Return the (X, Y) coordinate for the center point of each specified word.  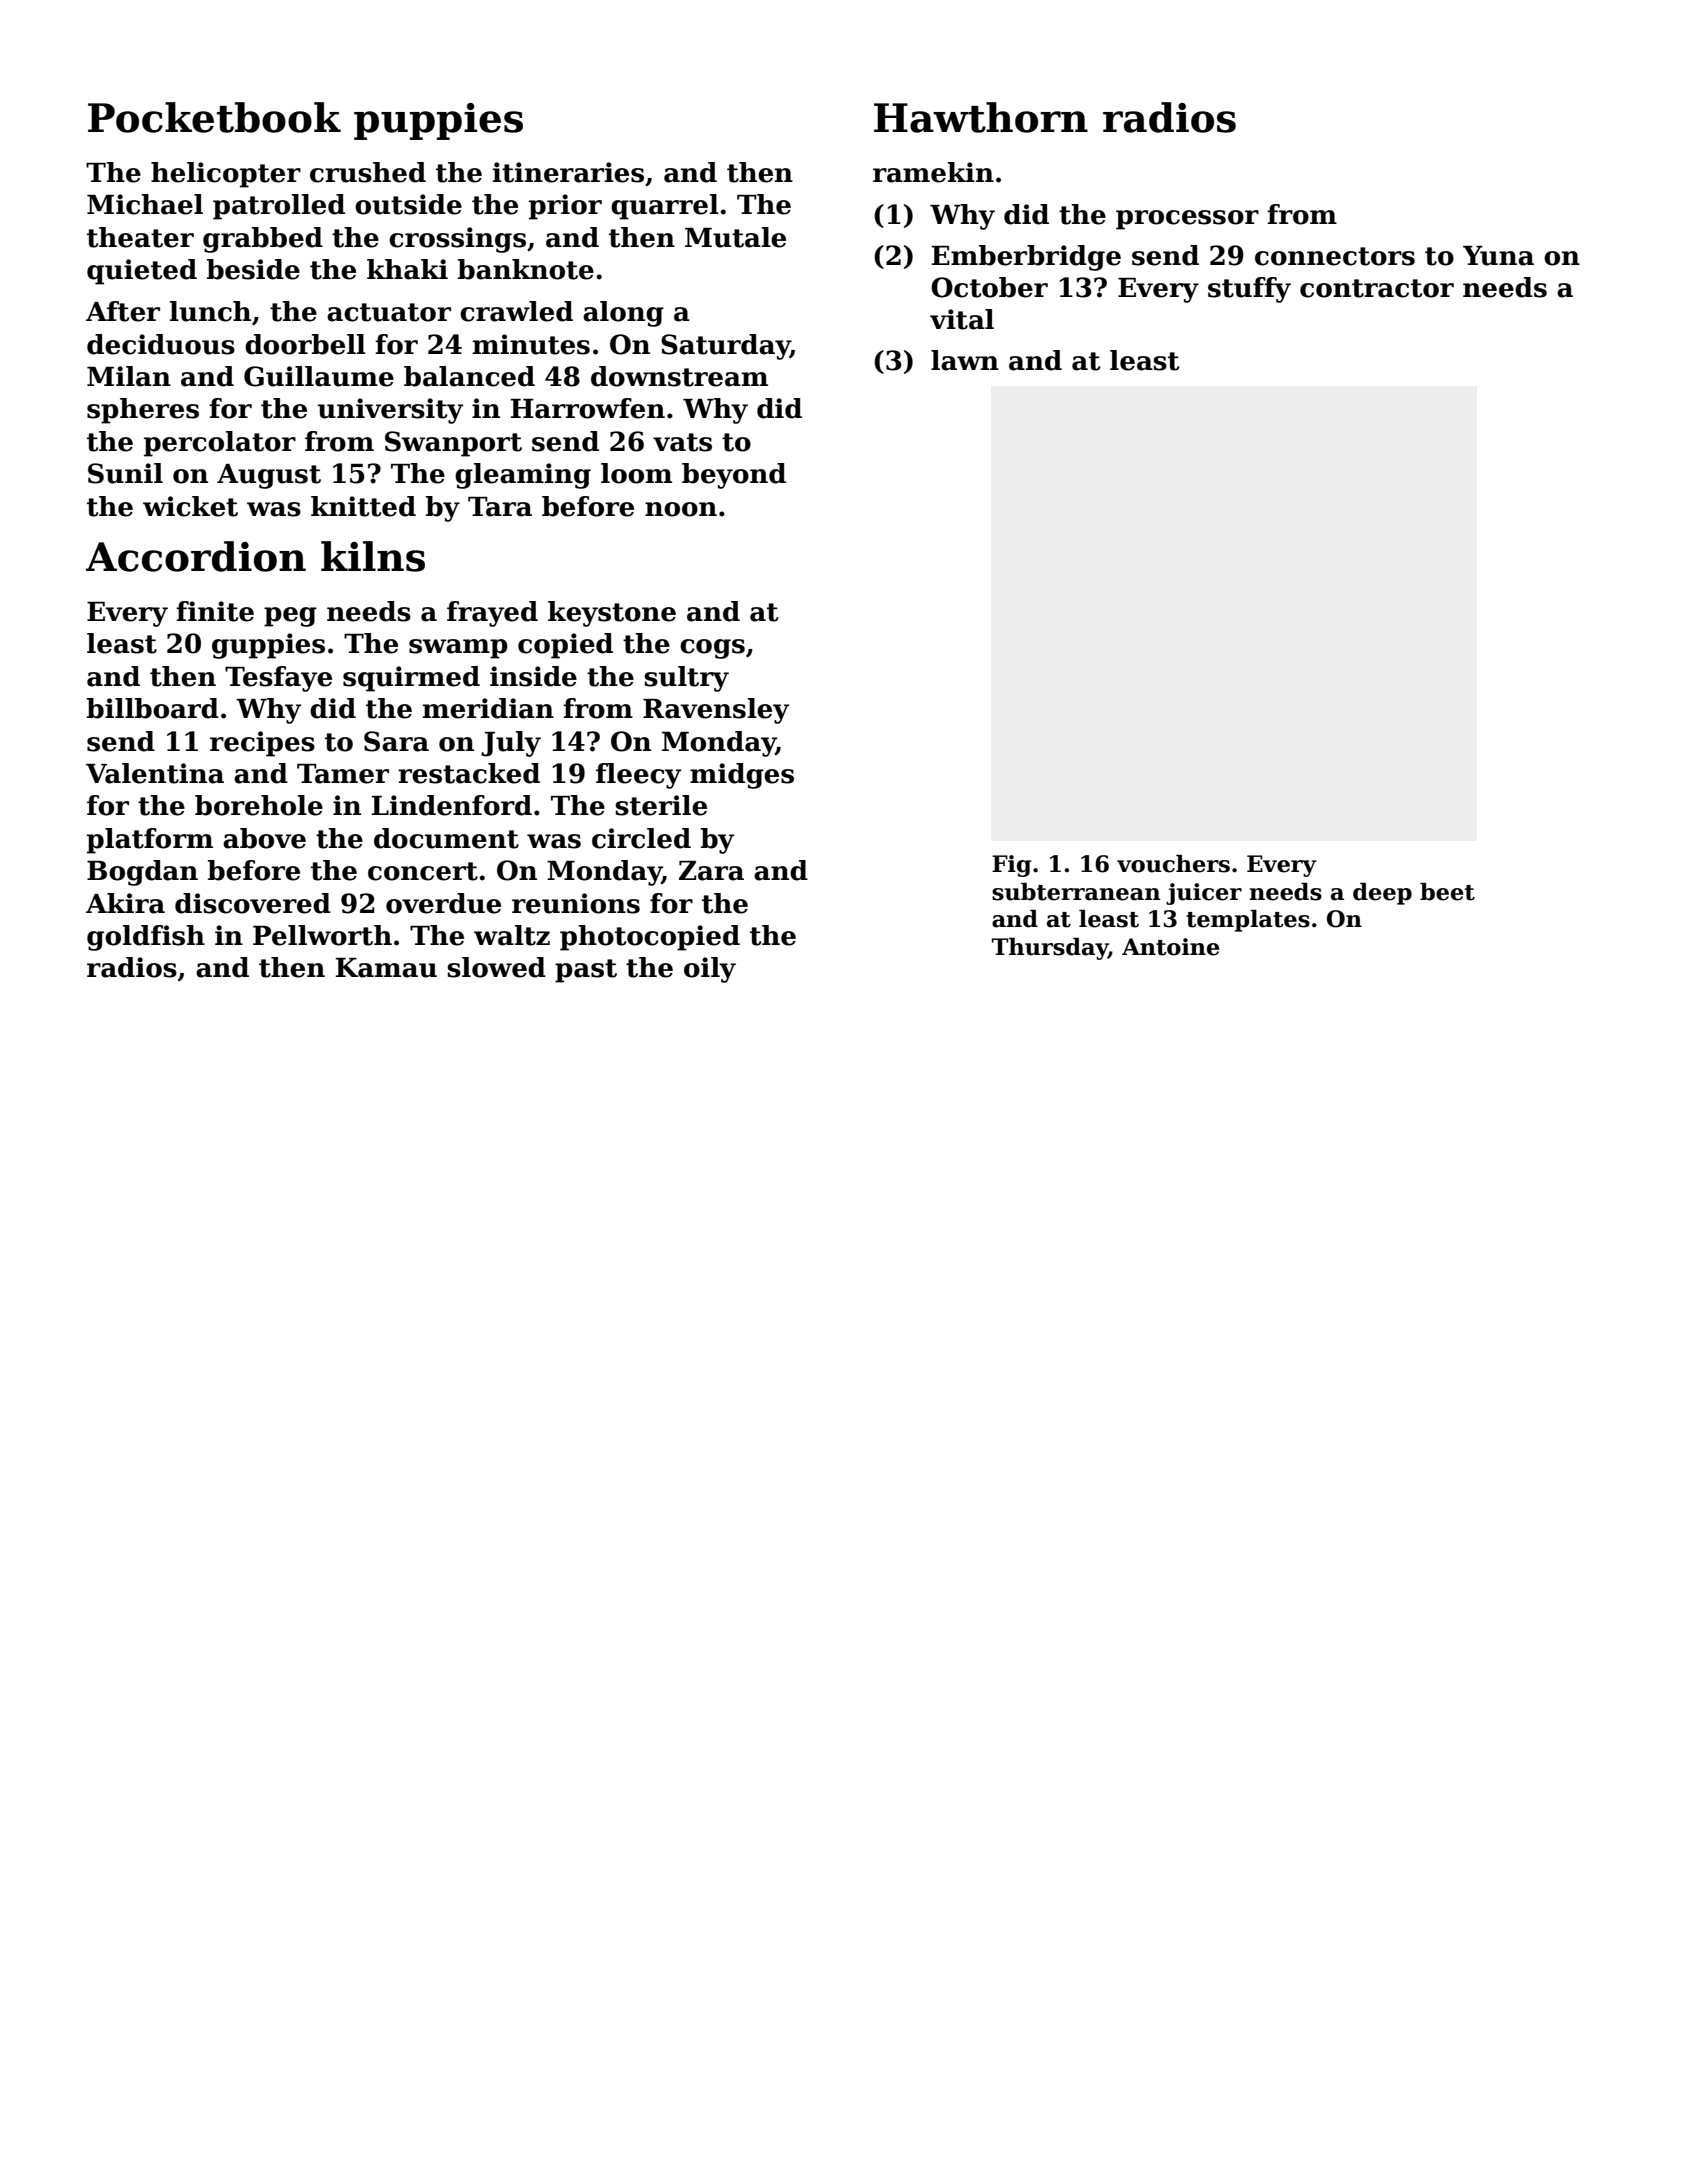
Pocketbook (214, 117)
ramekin (933, 172)
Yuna (1498, 256)
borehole (259, 805)
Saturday (725, 347)
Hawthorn (981, 117)
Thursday (1050, 949)
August (269, 476)
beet (1447, 892)
